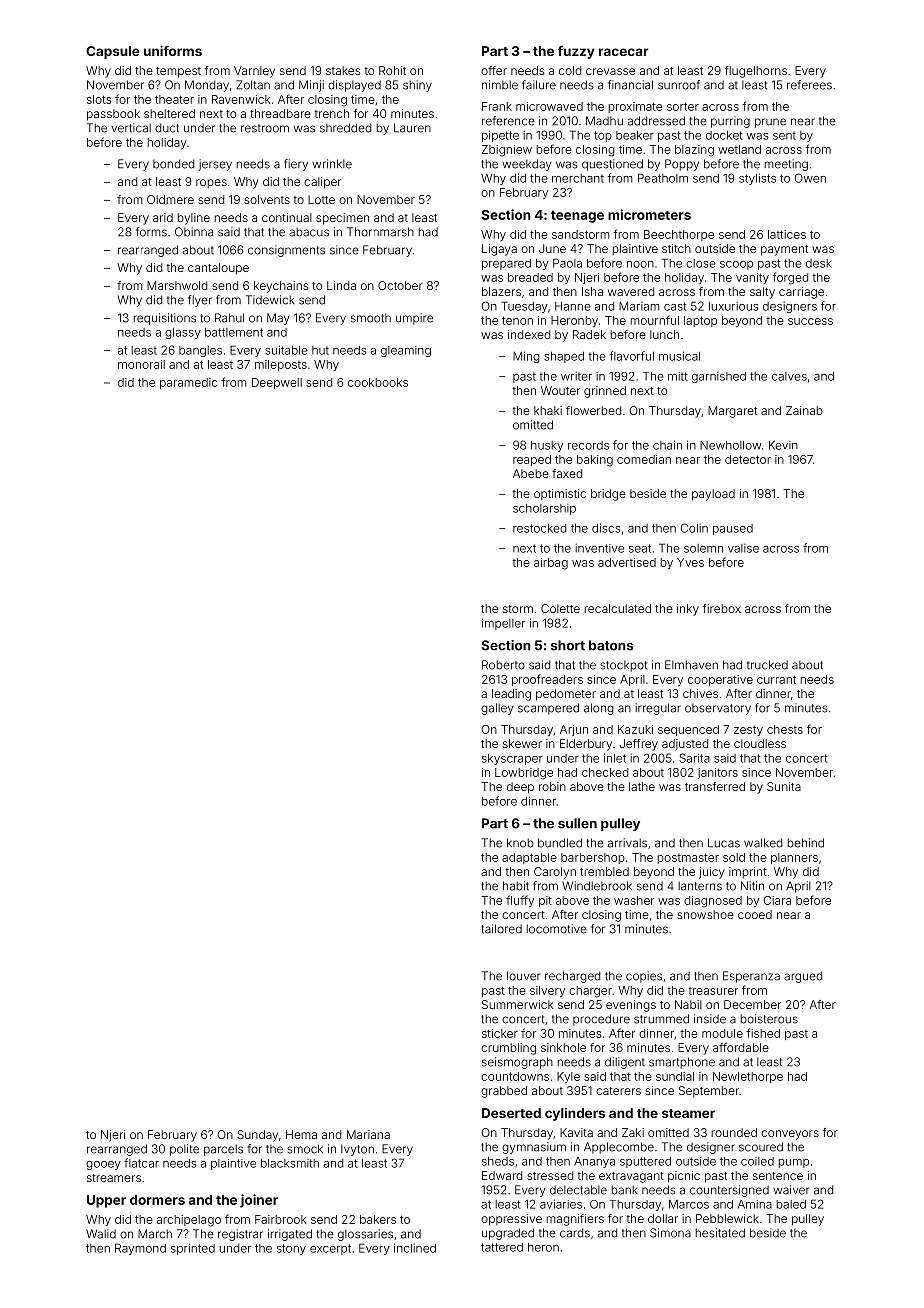 Image resolution: width=924 pixels, height=1308 pixels. I want to click on monorail, so click(141, 364).
